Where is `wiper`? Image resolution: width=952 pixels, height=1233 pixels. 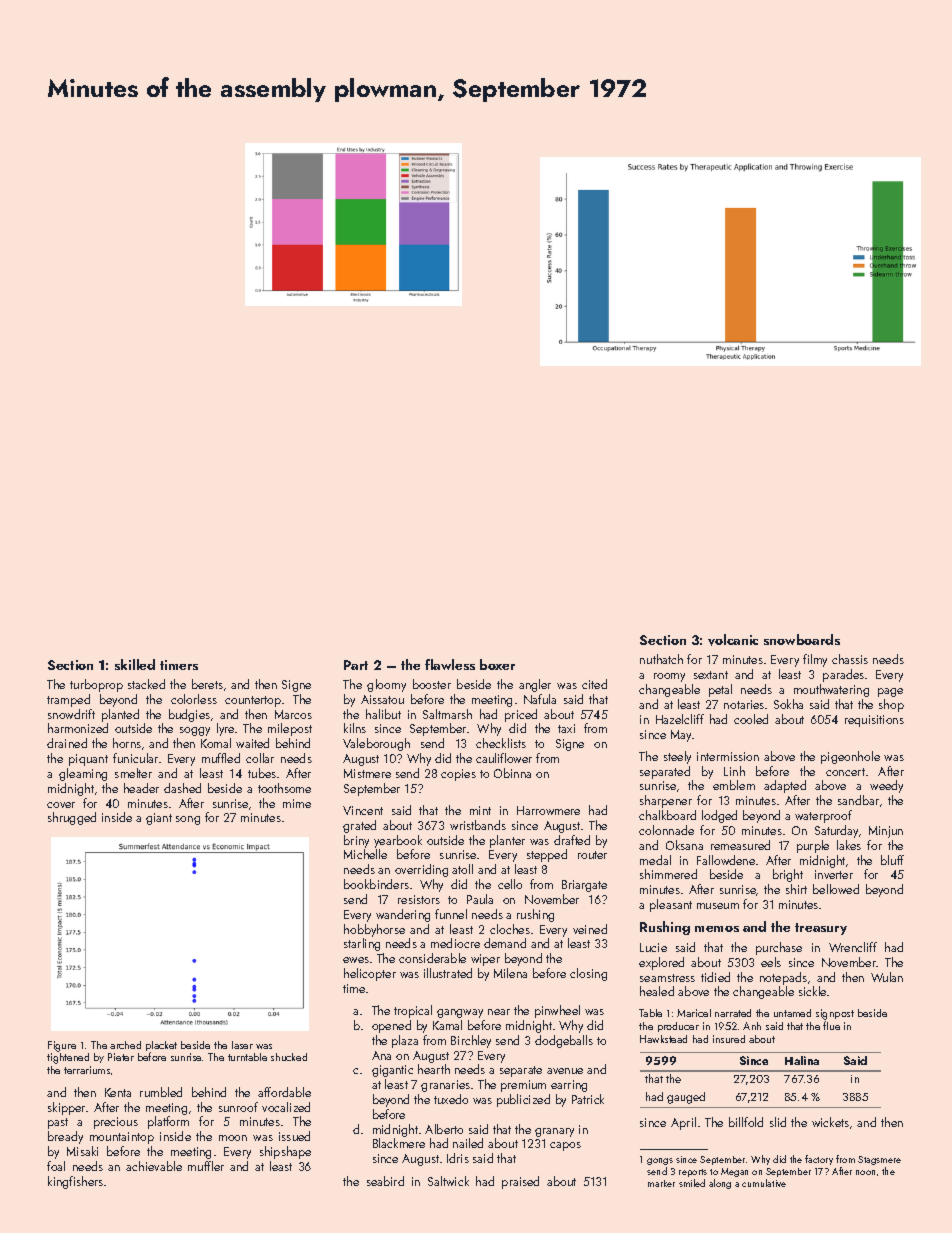 wiper is located at coordinates (485, 960).
